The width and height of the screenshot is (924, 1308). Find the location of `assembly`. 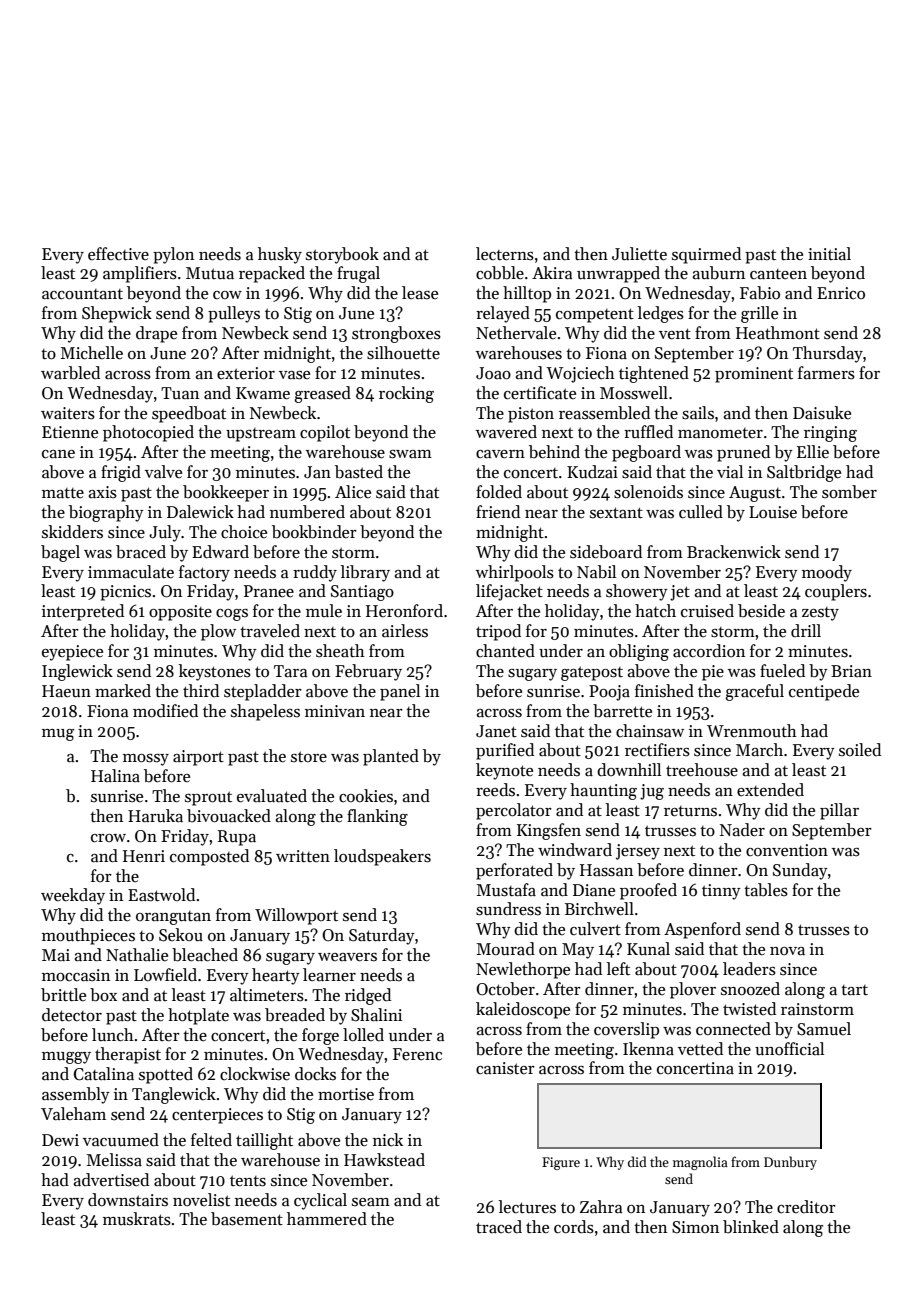

assembly is located at coordinates (76, 1095).
